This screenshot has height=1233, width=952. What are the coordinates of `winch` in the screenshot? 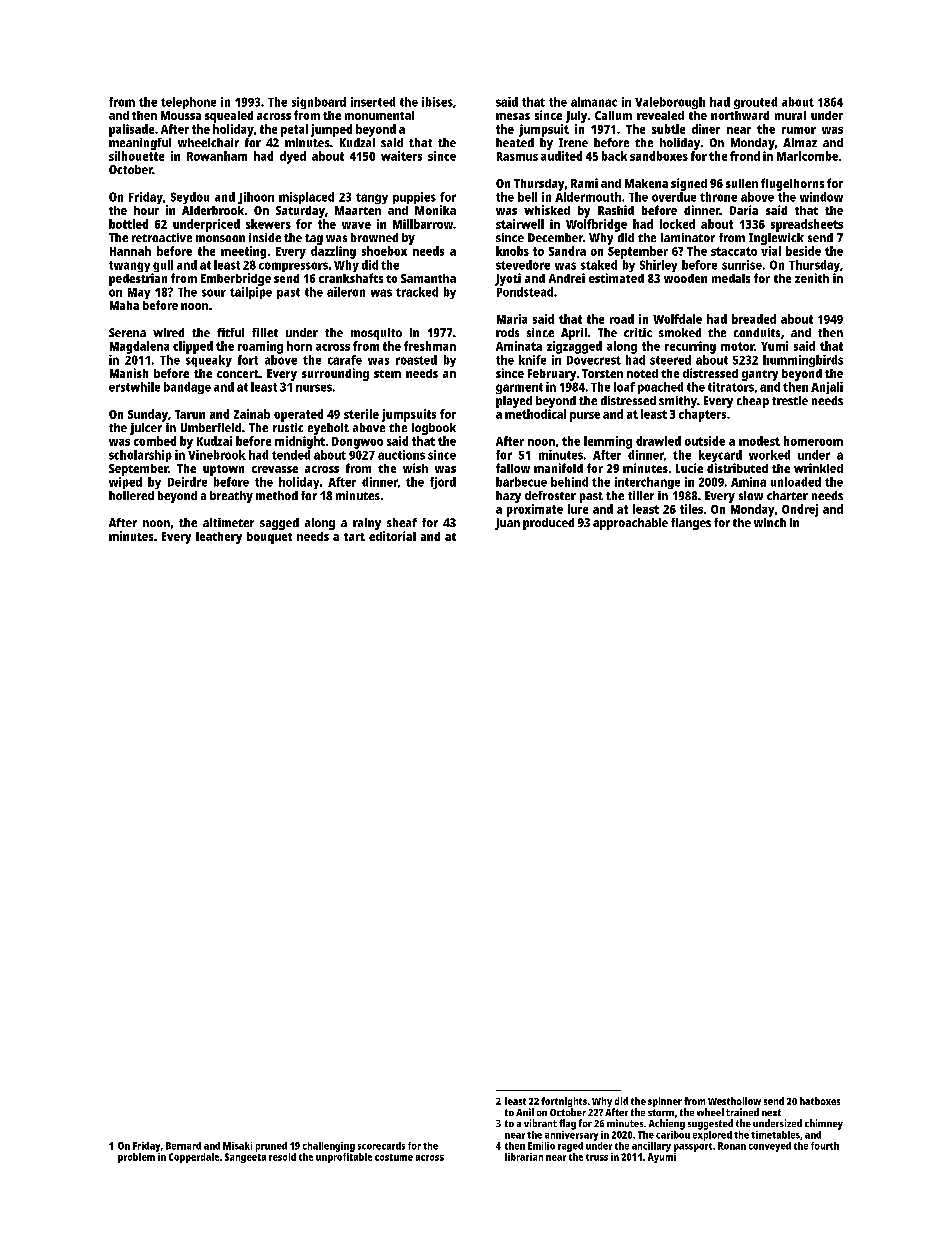 It's located at (770, 522).
